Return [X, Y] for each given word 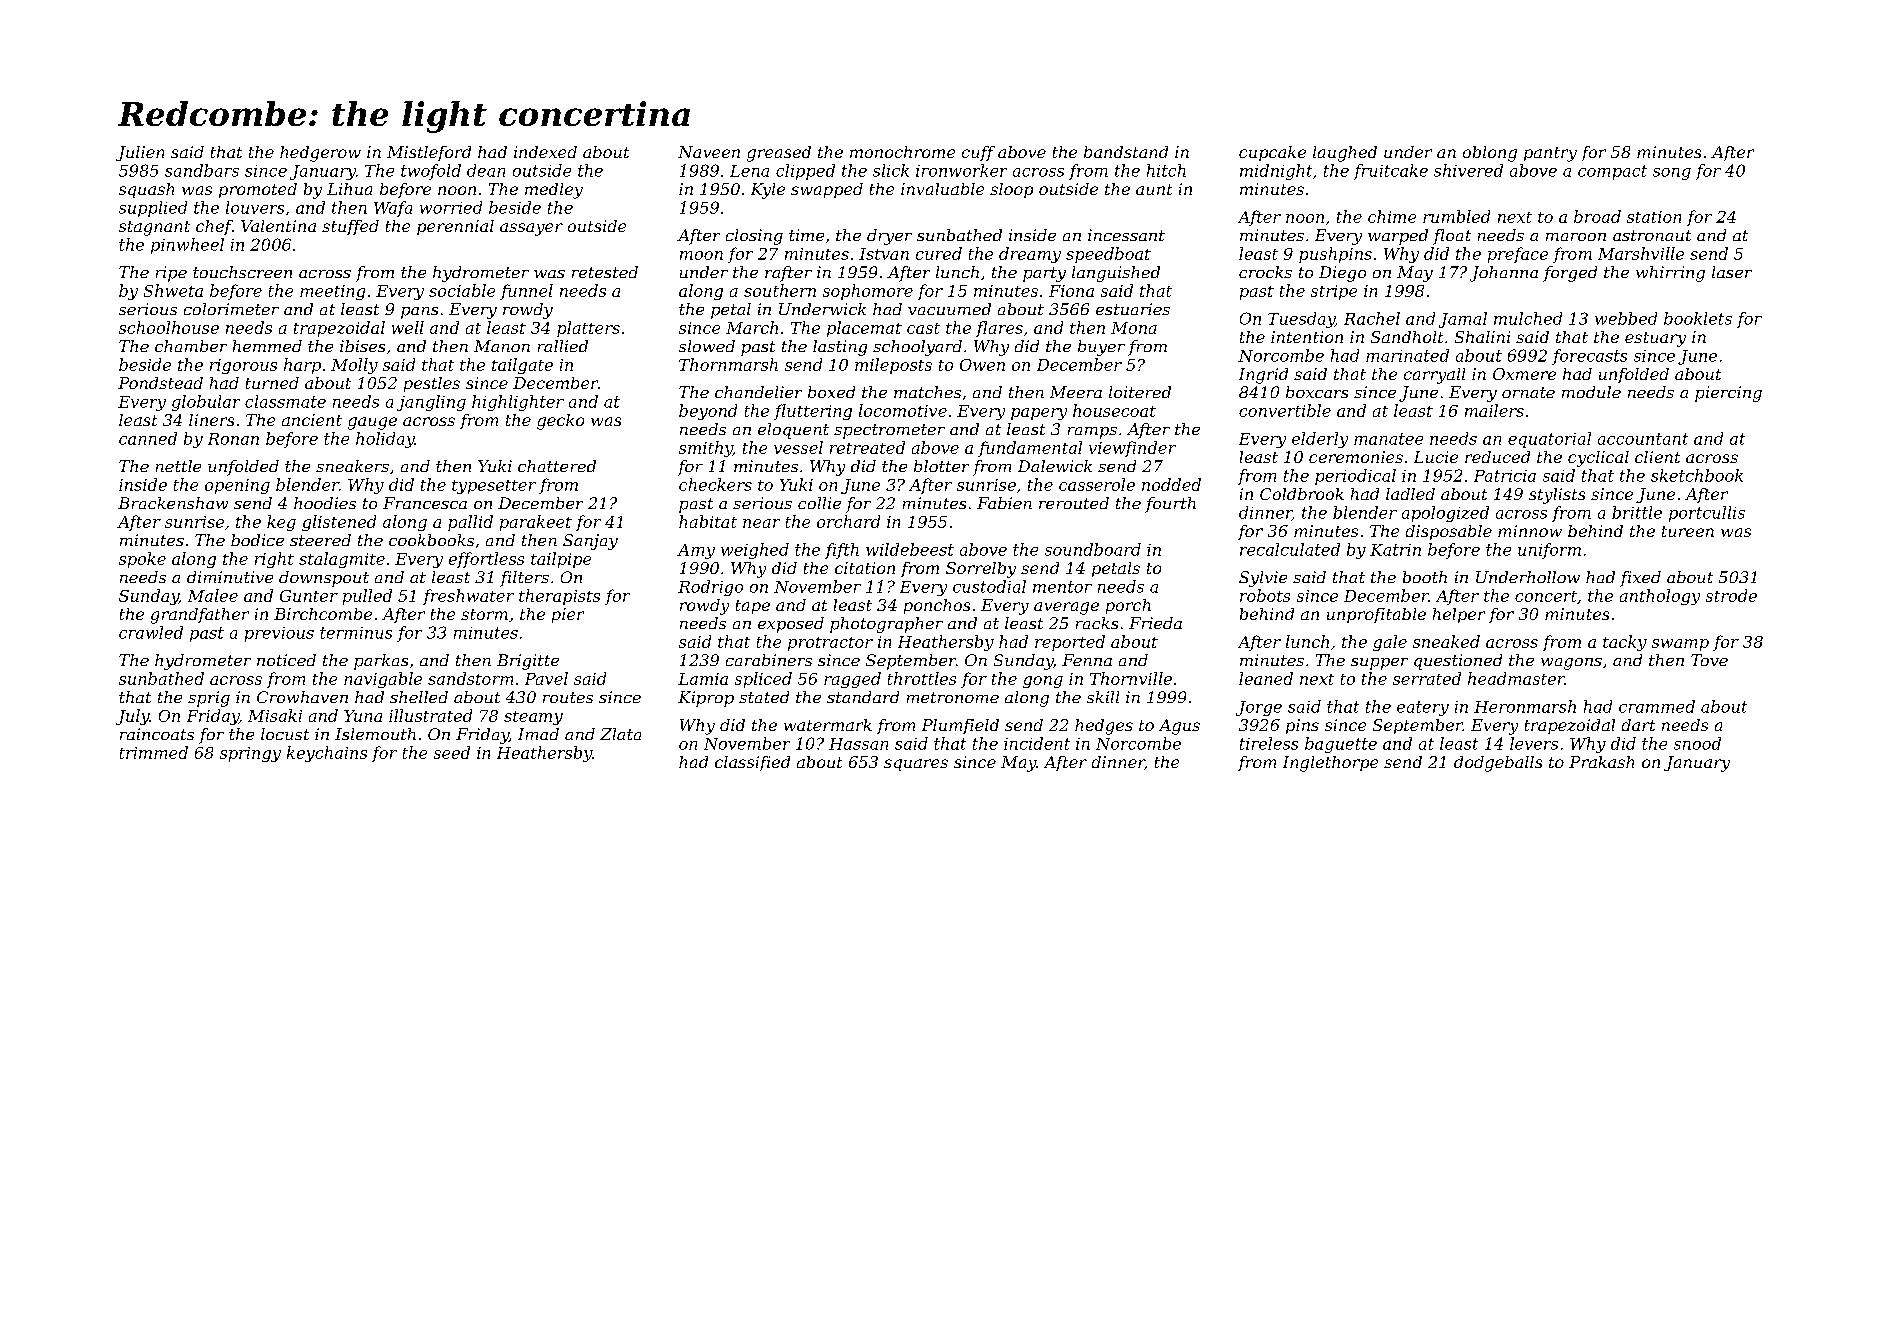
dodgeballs [1498, 764]
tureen [1688, 531]
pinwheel [187, 246]
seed [452, 752]
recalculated [1290, 549]
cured [939, 253]
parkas [381, 662]
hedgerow [320, 154]
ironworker [961, 170]
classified [752, 763]
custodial [989, 586]
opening [237, 486]
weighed [755, 551]
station [1654, 217]
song [1672, 174]
